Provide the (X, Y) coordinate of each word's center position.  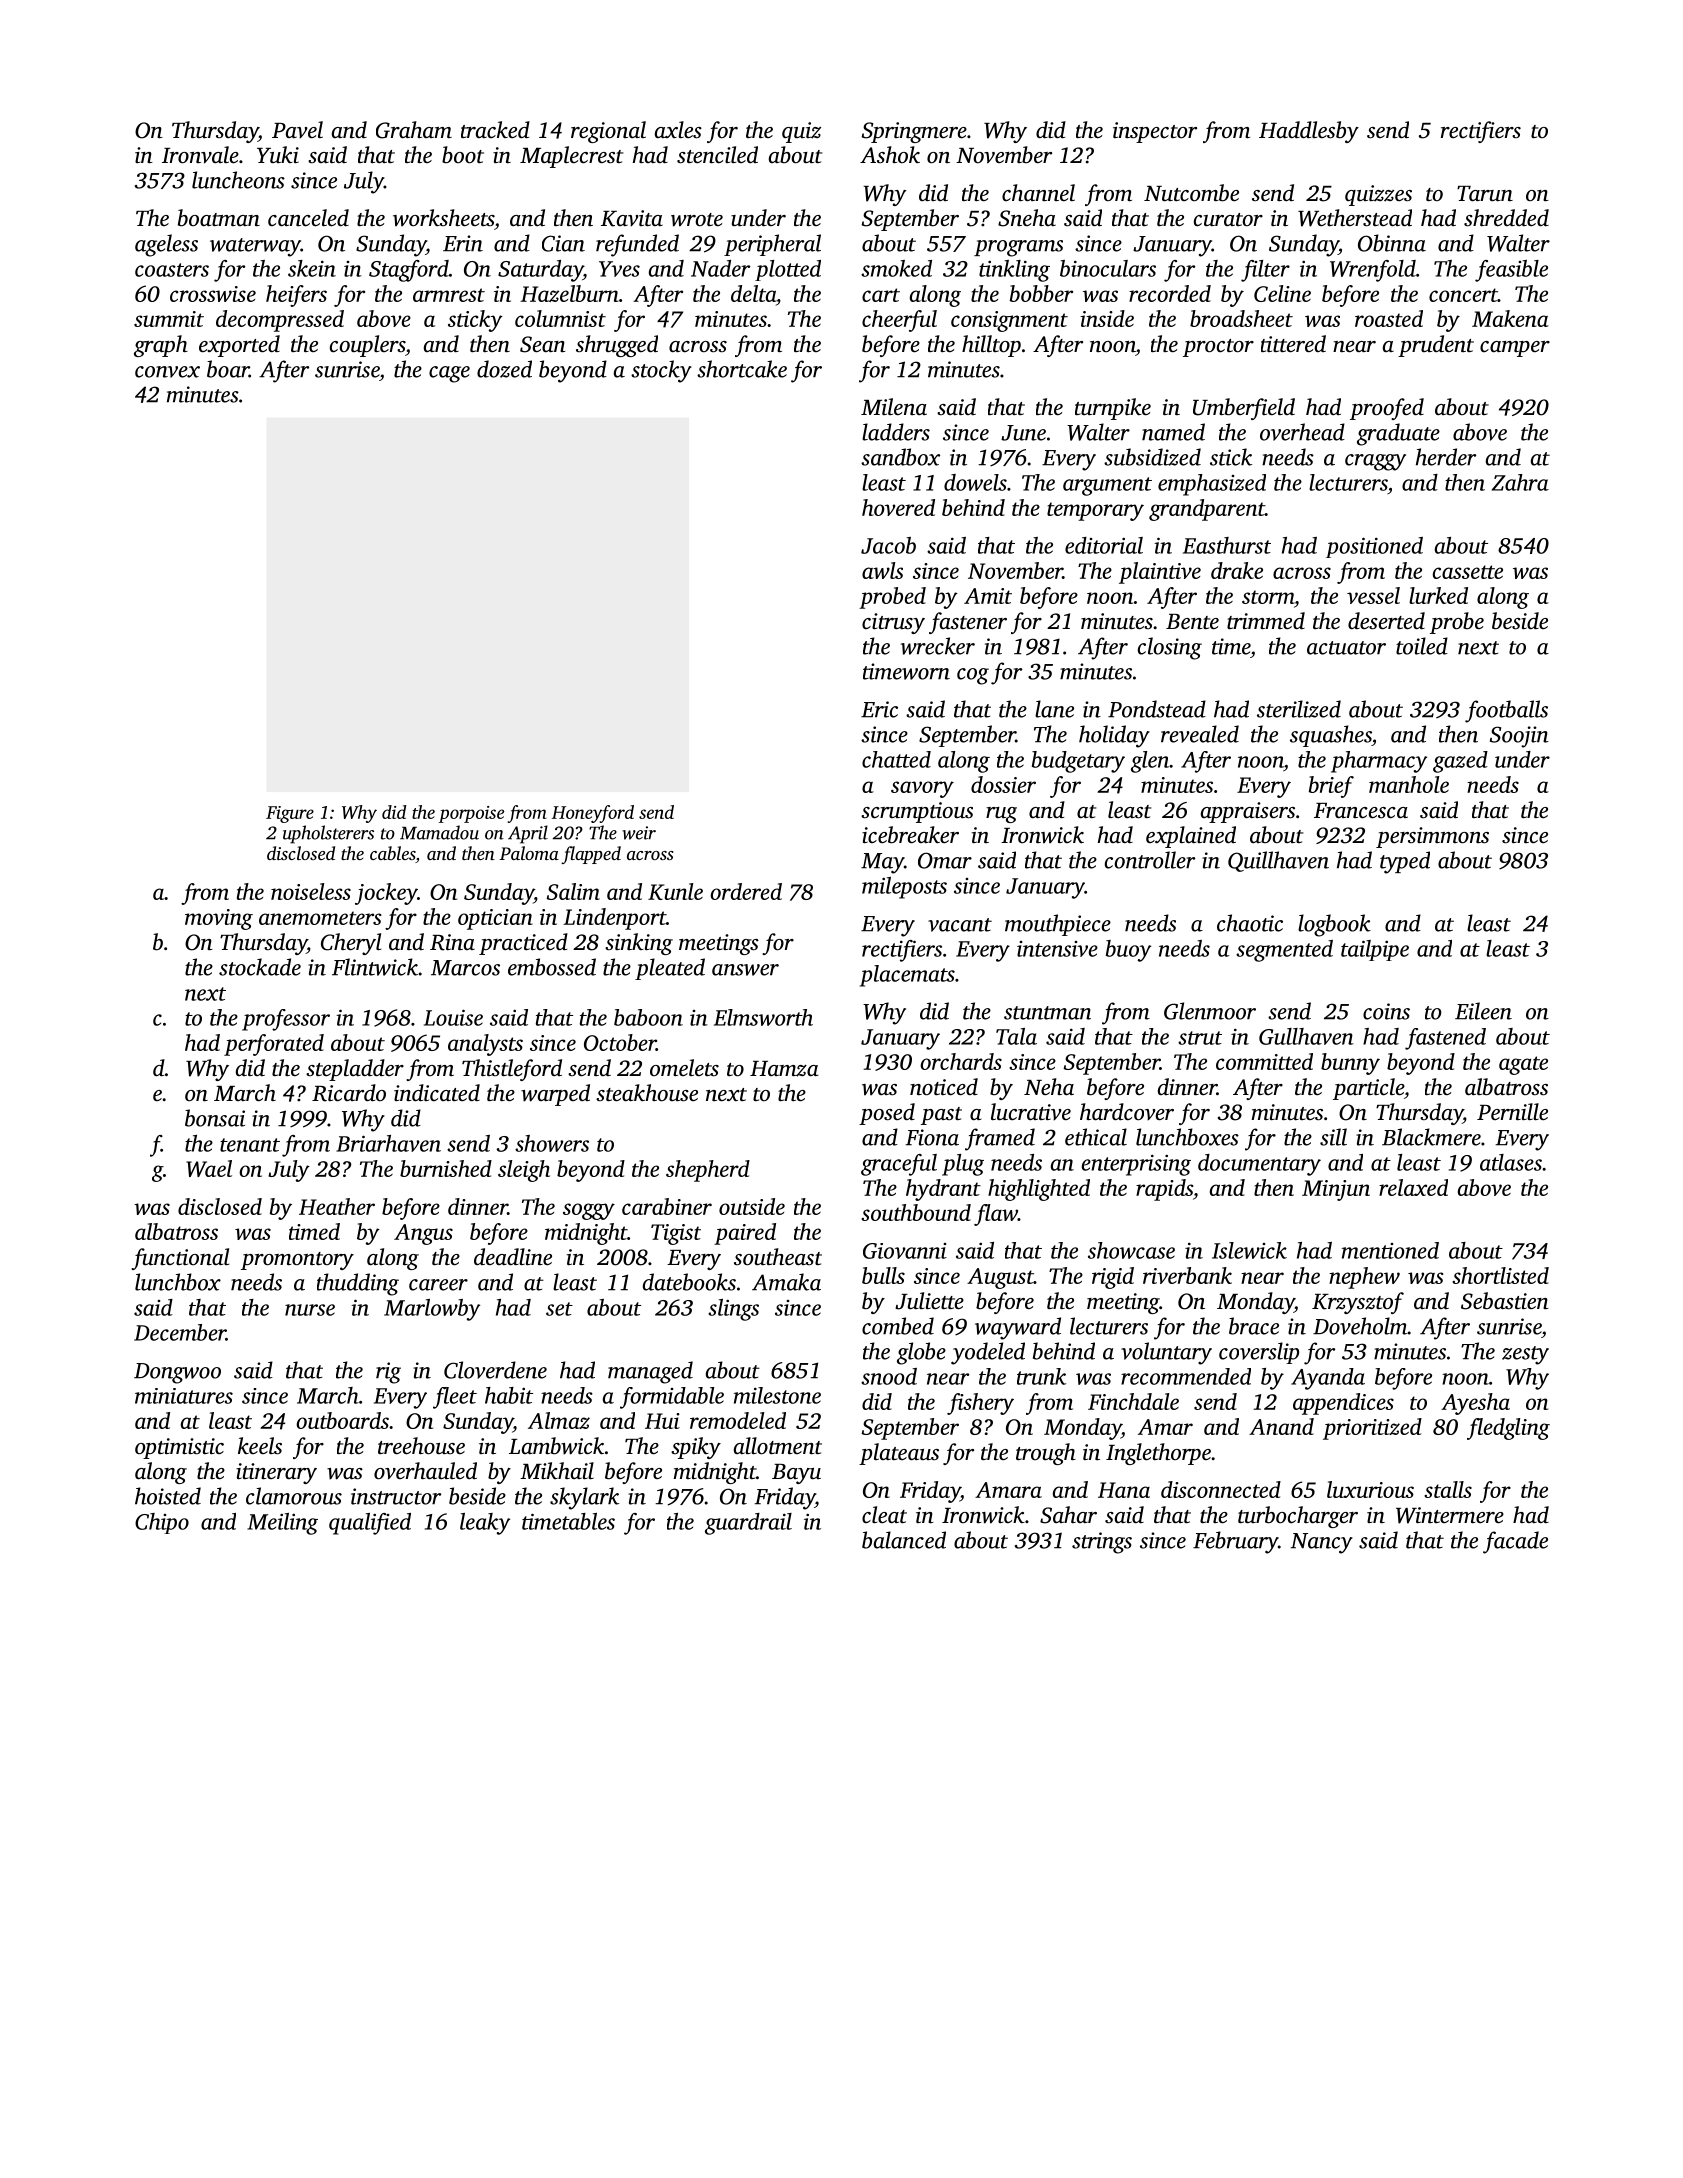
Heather (337, 1206)
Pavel (297, 129)
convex (167, 372)
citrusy (893, 623)
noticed (944, 1087)
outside (752, 1206)
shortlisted (1500, 1275)
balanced (904, 1540)
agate (1523, 1065)
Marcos (465, 968)
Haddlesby (1309, 132)
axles (678, 130)
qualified (370, 1524)
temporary (1095, 511)
